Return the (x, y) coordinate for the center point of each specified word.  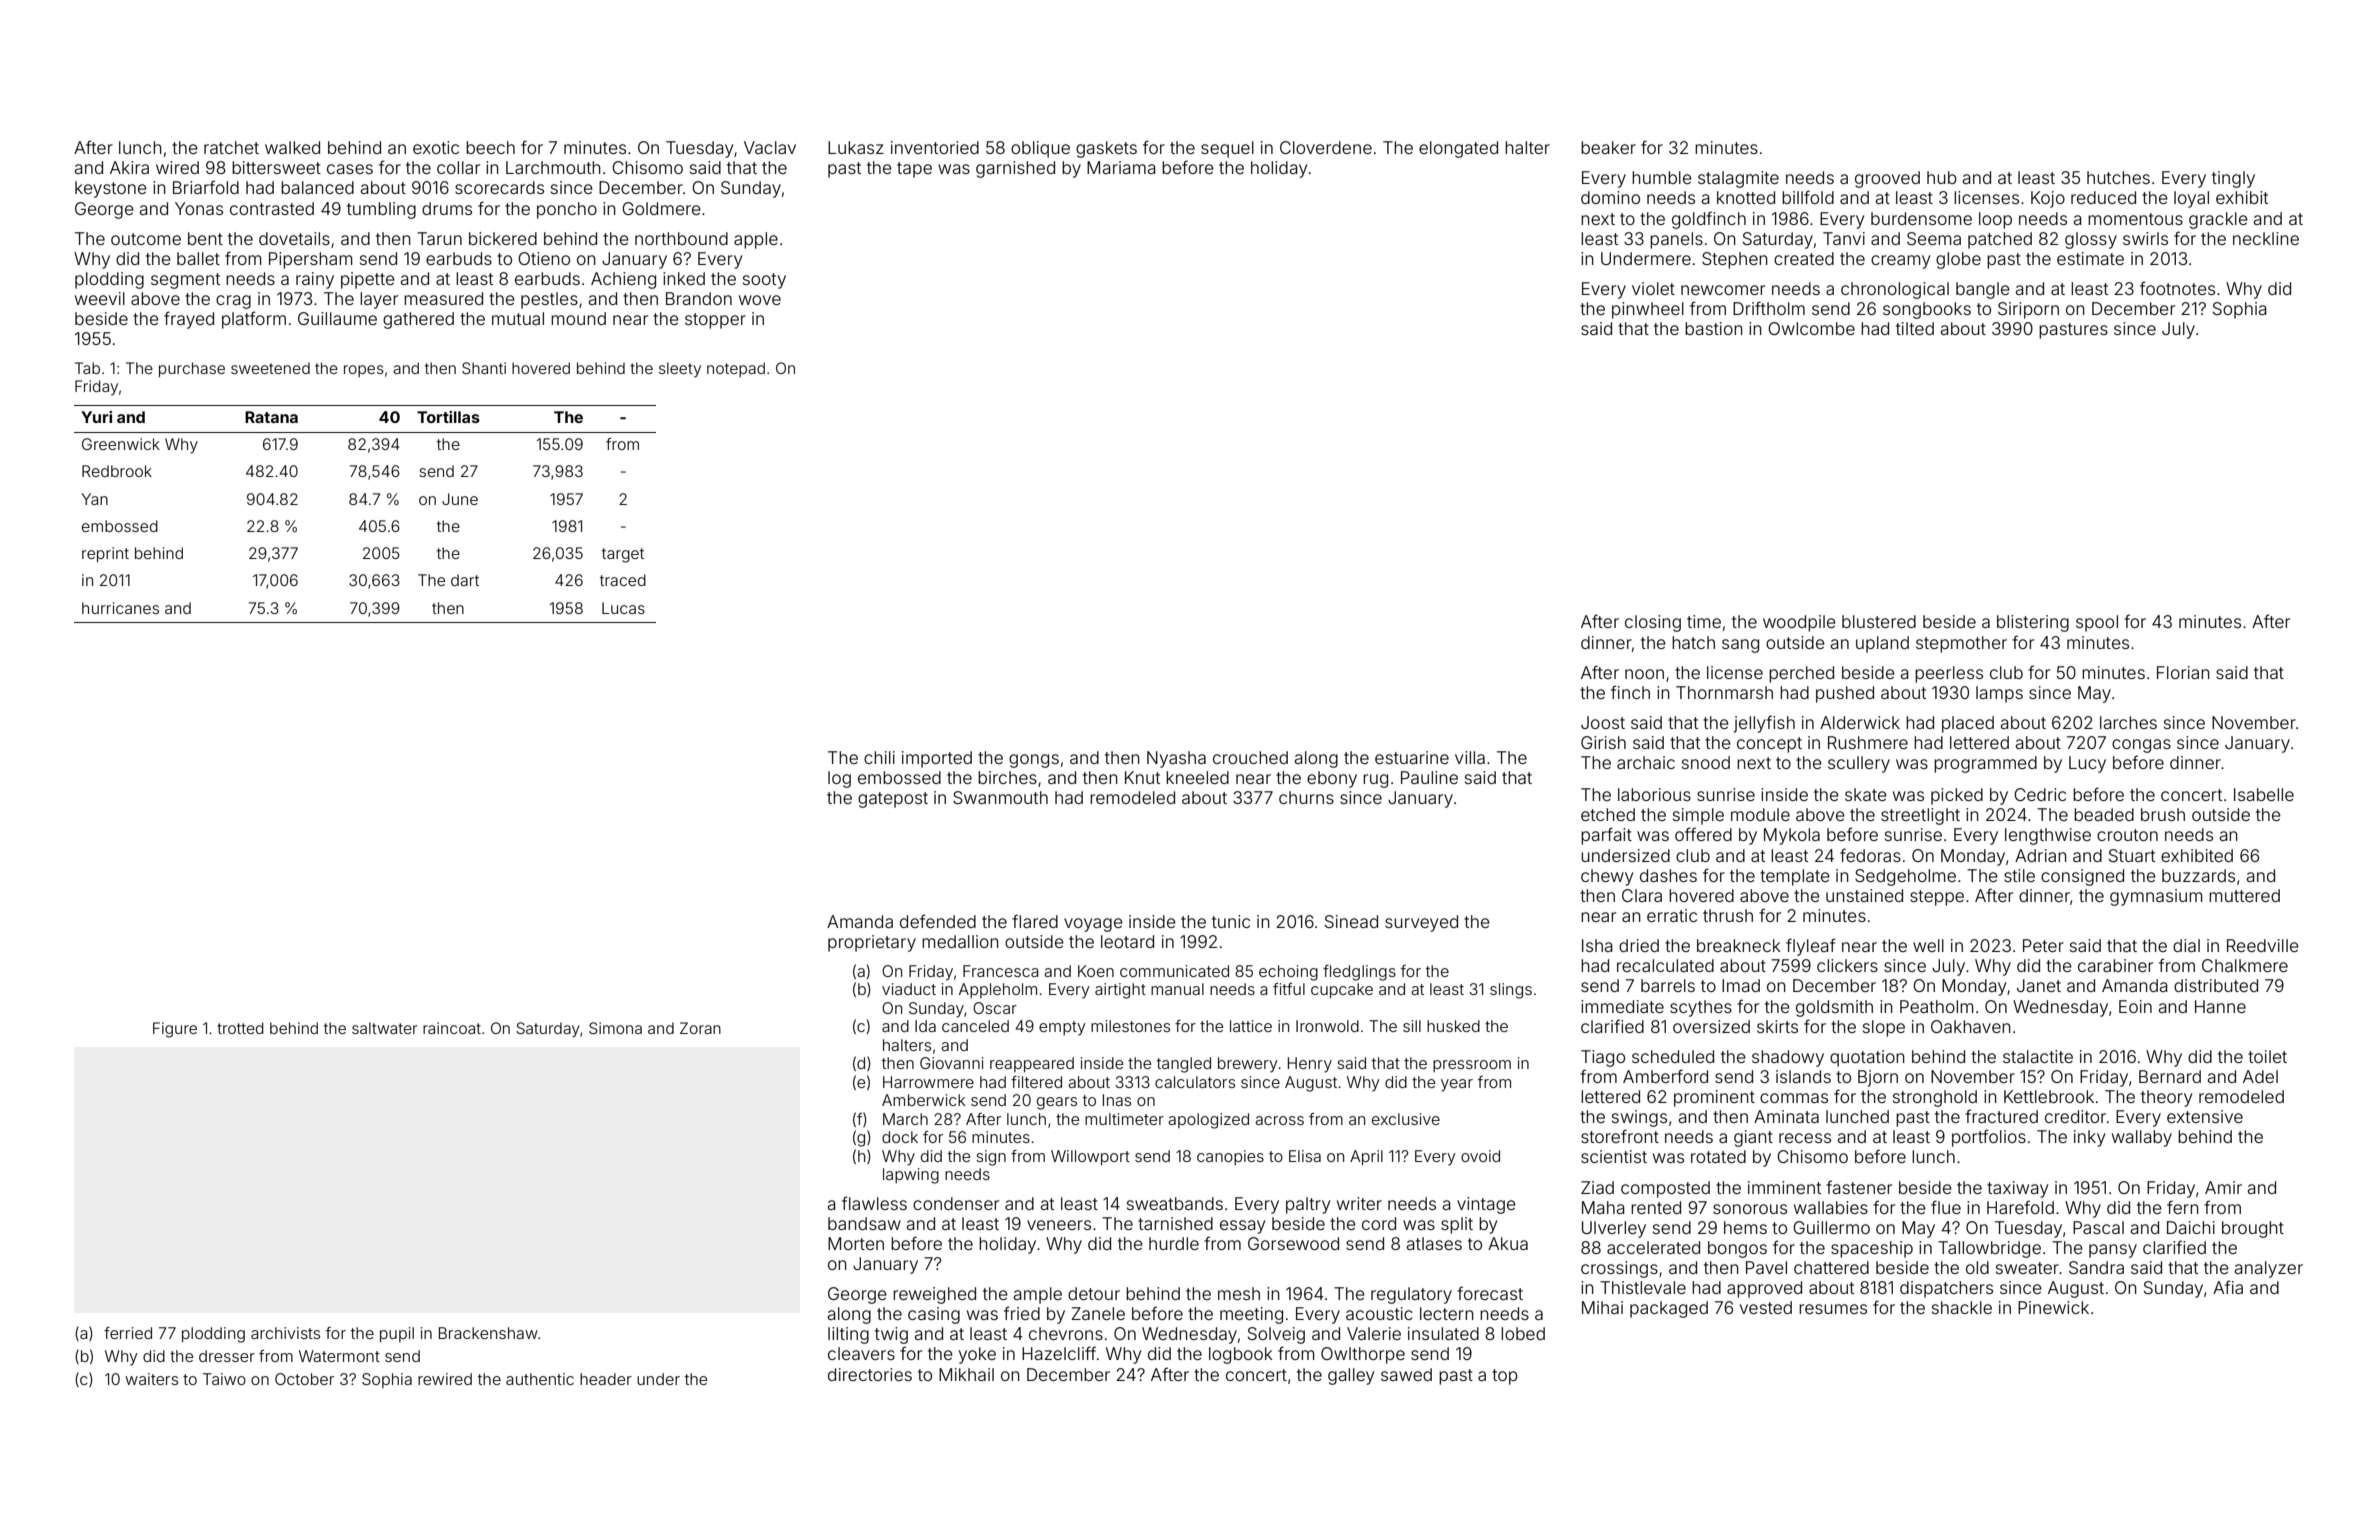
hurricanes (120, 608)
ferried (128, 1333)
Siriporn (2028, 310)
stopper (715, 321)
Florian (2183, 672)
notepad (736, 369)
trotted (240, 1028)
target (623, 555)
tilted (1915, 328)
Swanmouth (1000, 797)
